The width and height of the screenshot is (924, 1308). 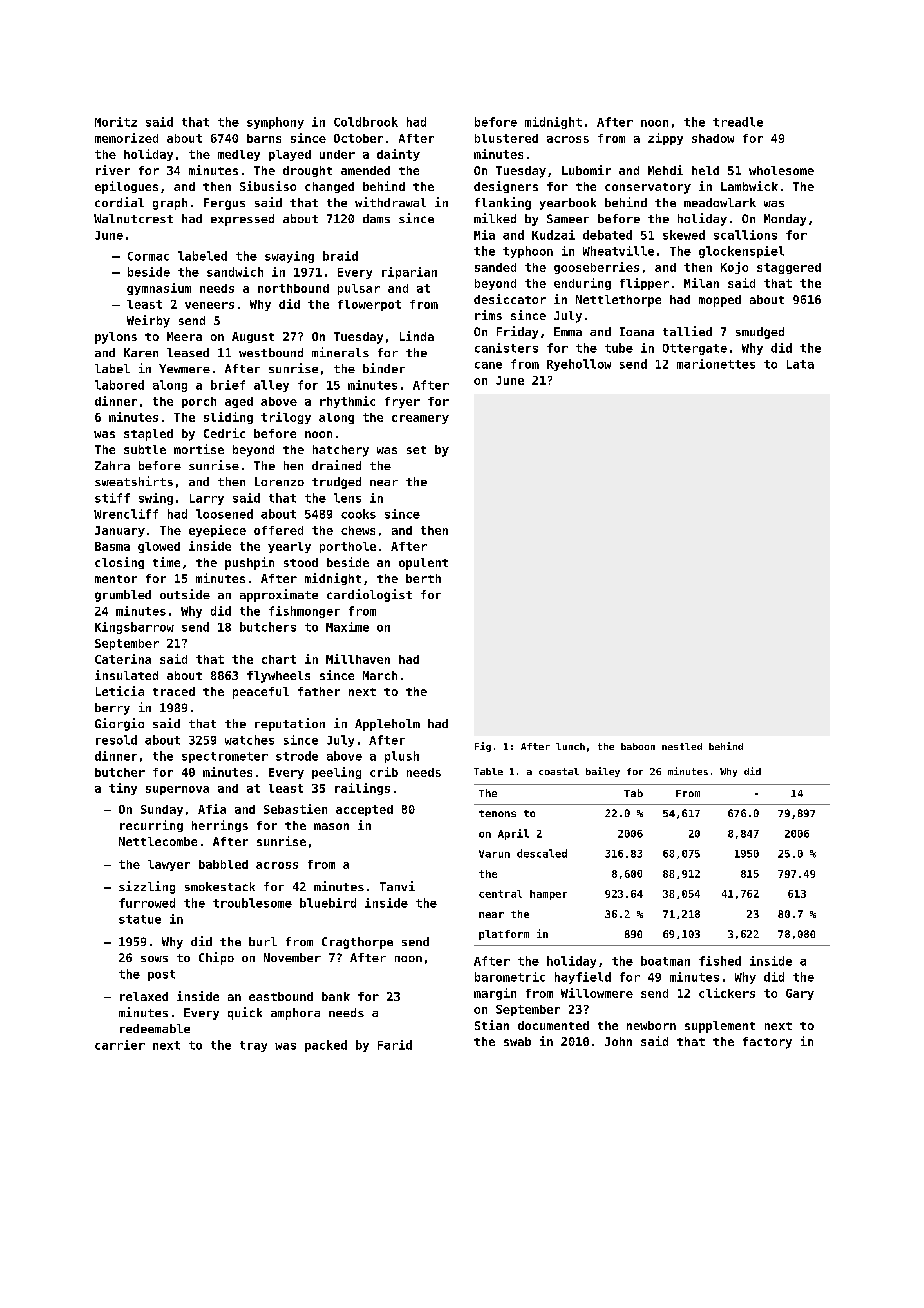 What do you see at coordinates (423, 564) in the screenshot?
I see `opulent` at bounding box center [423, 564].
